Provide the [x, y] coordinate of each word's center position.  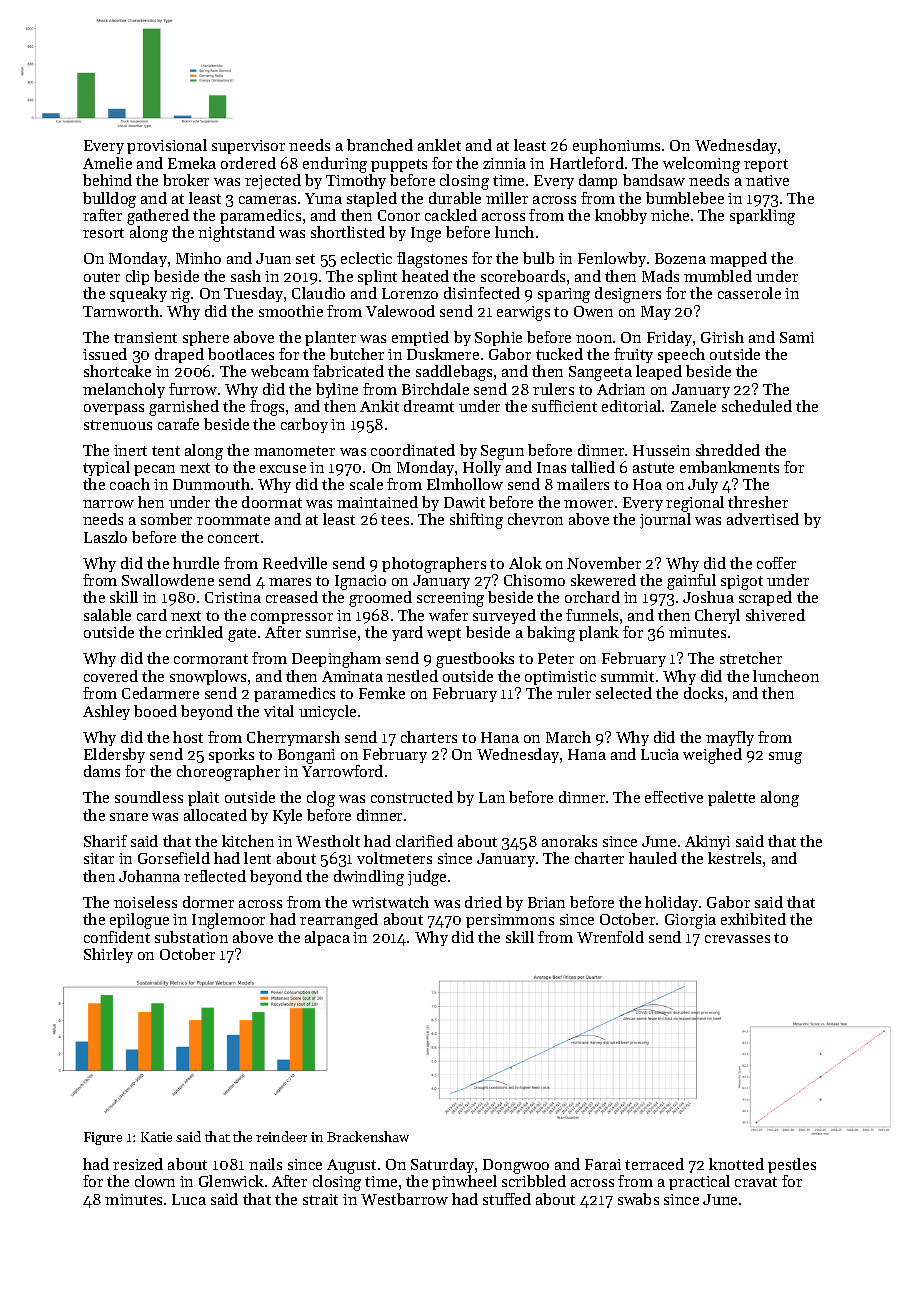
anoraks [569, 841]
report [766, 165]
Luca [189, 1199]
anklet [439, 145]
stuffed [507, 1199]
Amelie [107, 163]
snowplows [208, 677]
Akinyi [707, 842]
